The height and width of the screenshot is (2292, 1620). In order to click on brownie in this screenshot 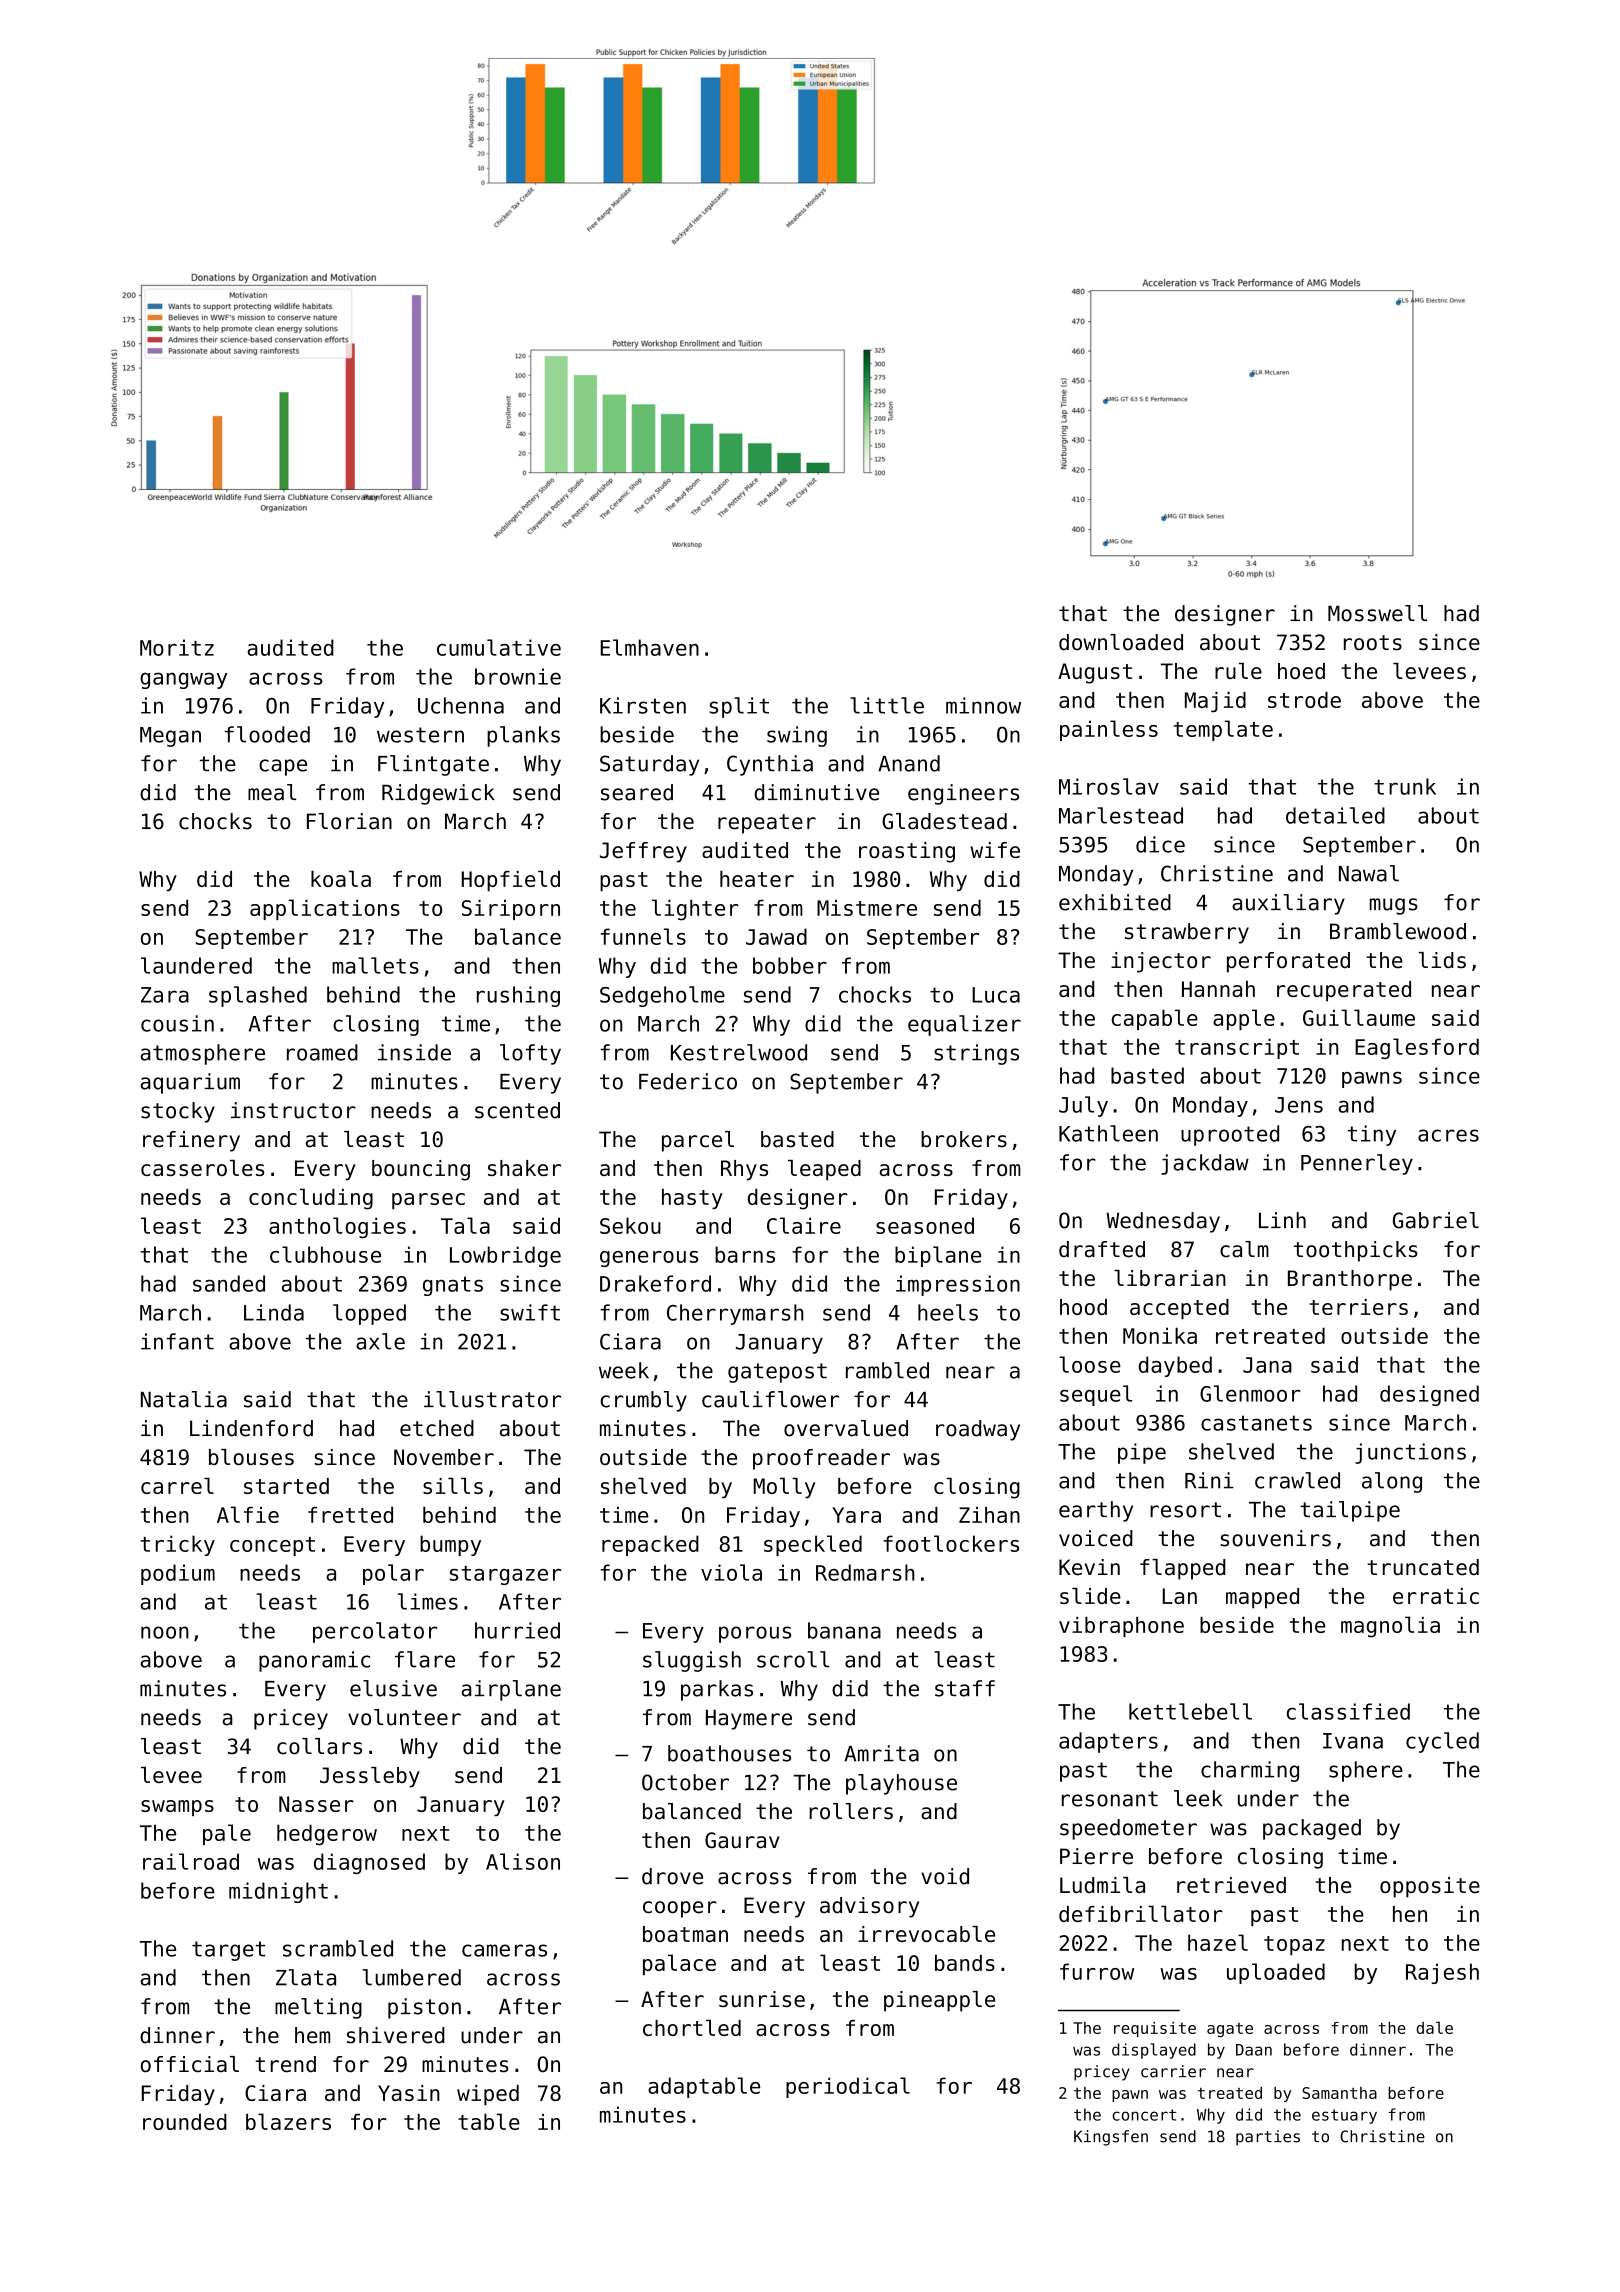, I will do `click(518, 676)`.
